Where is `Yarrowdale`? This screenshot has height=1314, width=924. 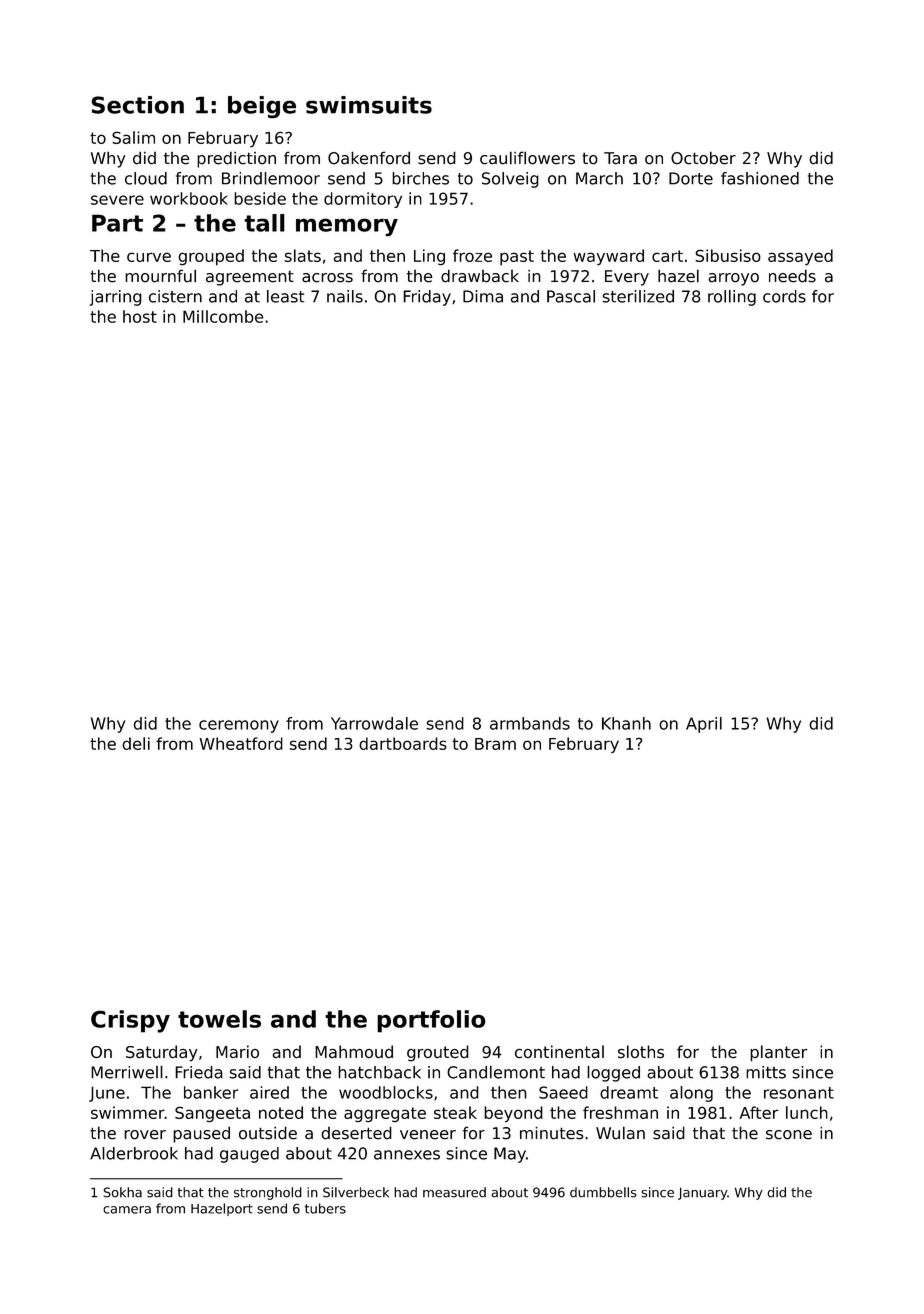
Yarrowdale is located at coordinates (374, 723).
